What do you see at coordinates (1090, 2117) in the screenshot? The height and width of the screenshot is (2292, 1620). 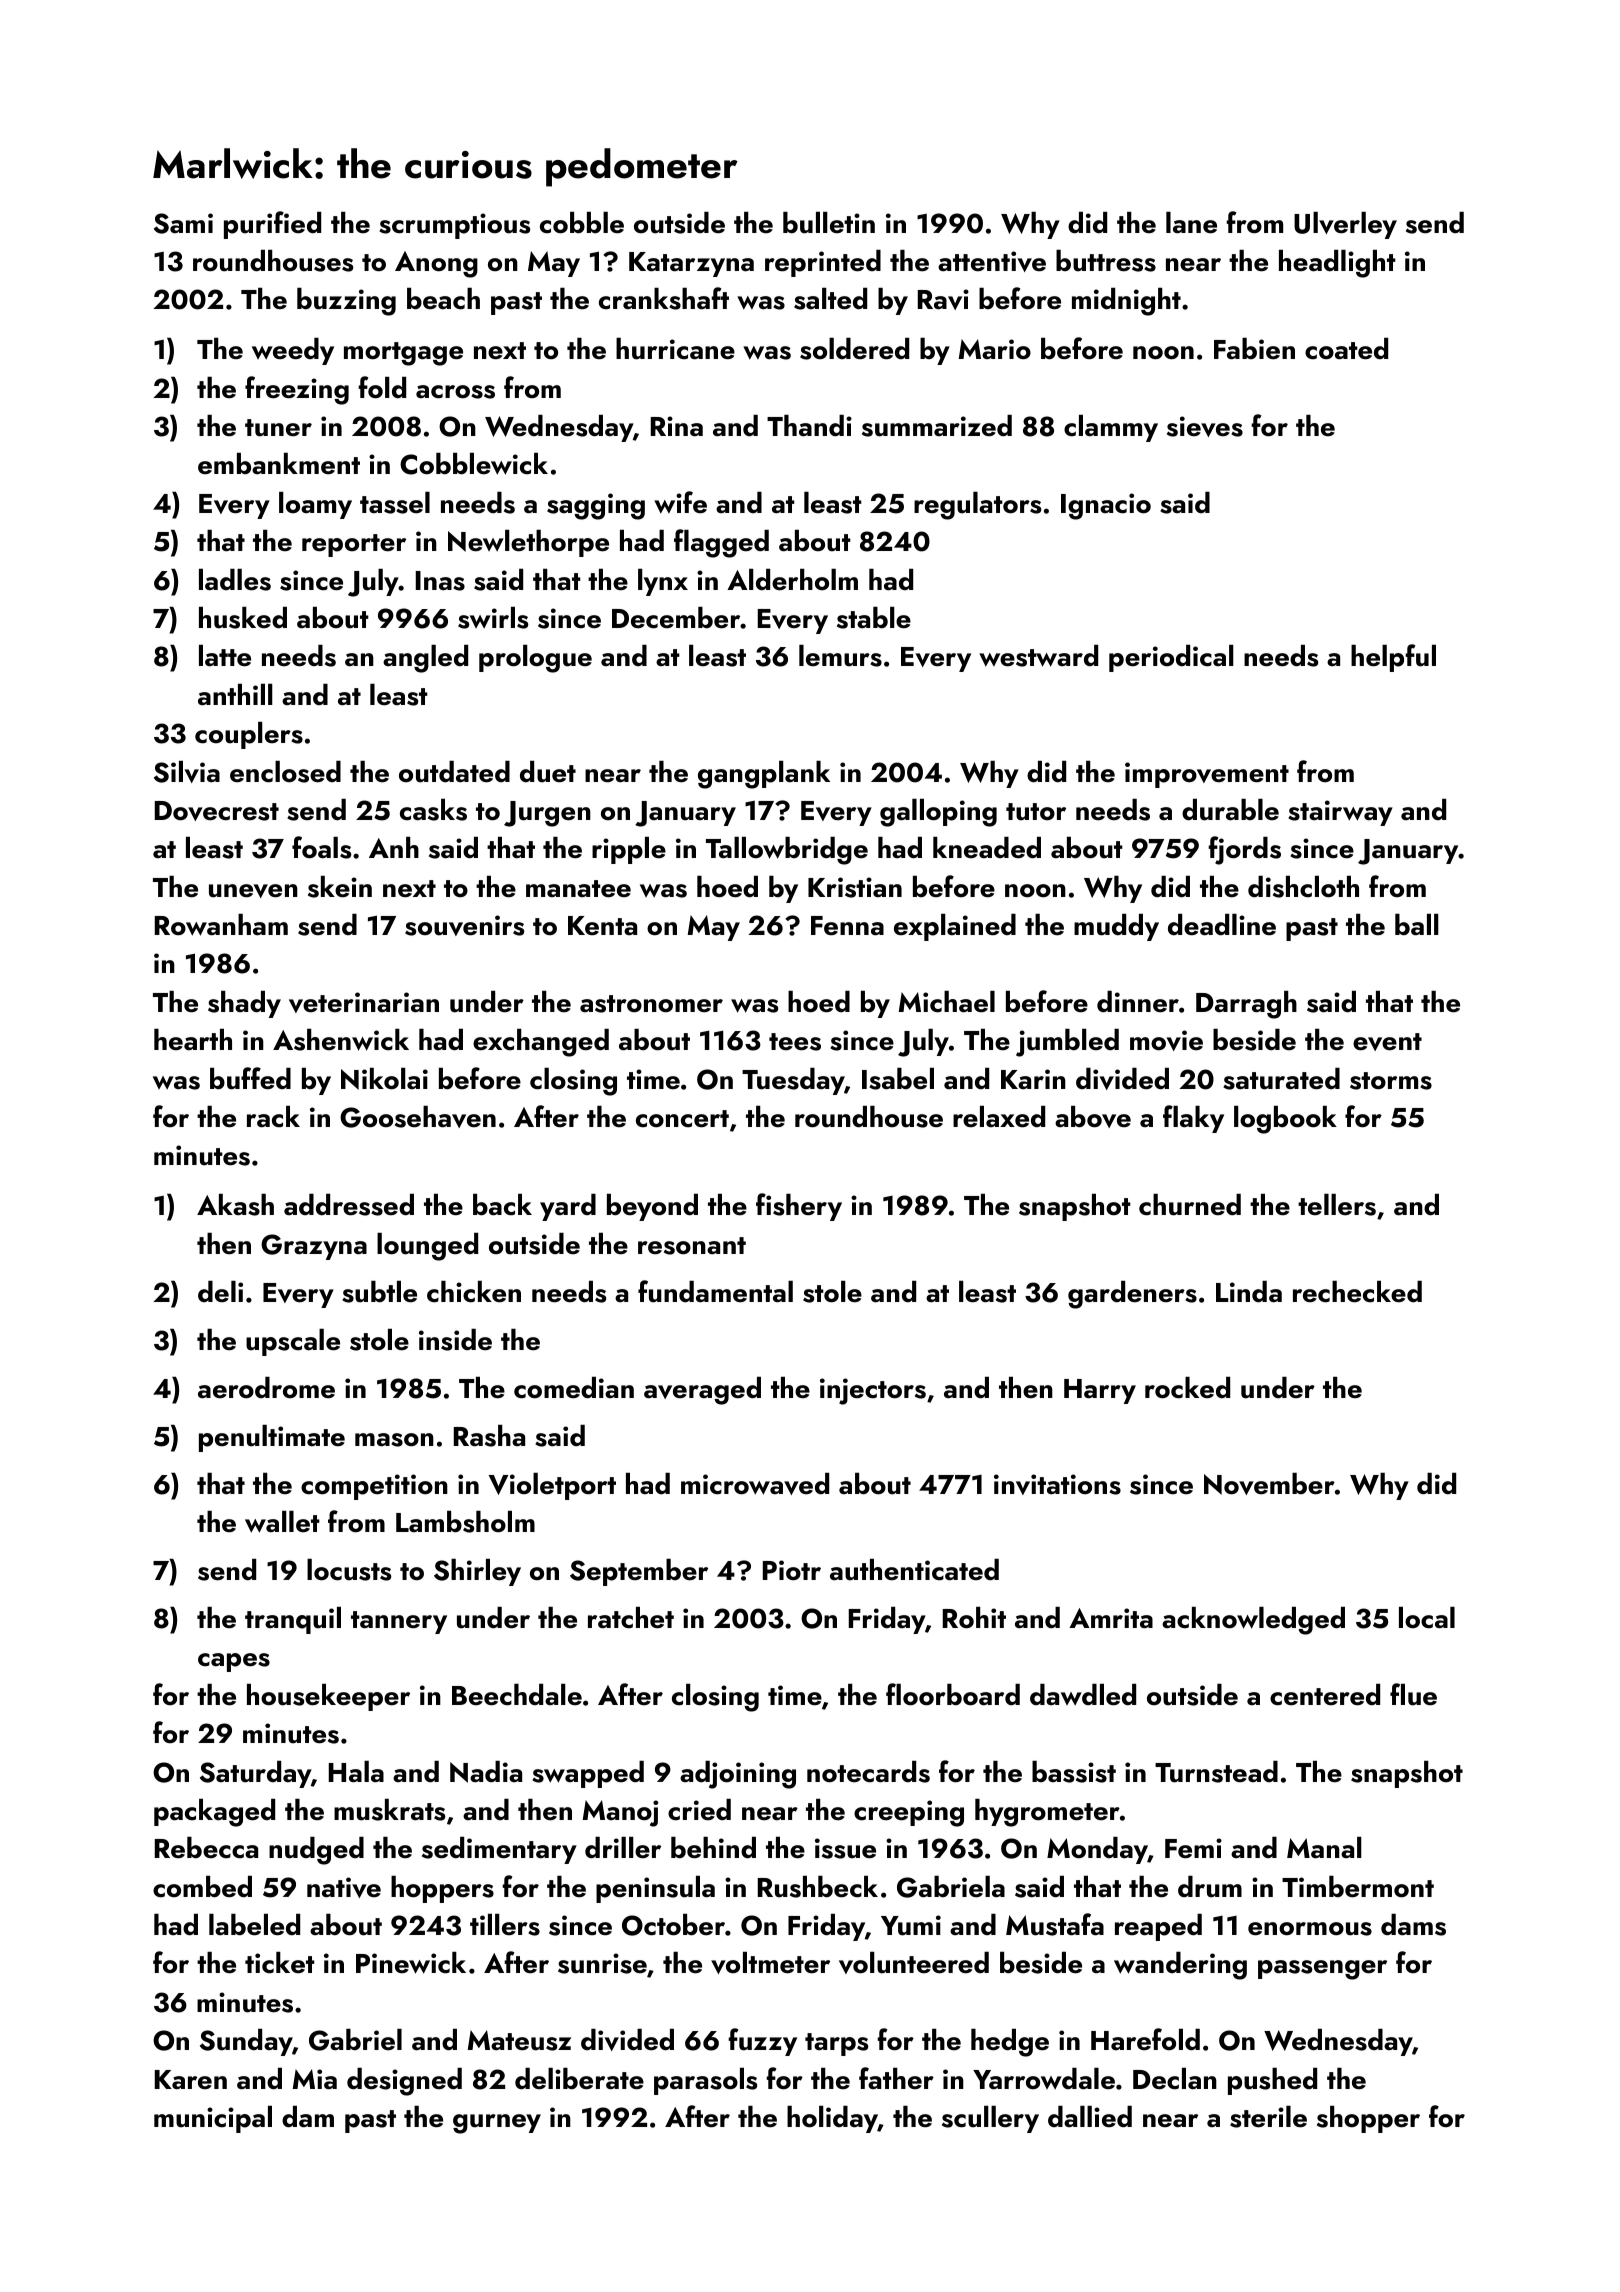 I see `dallied` at bounding box center [1090, 2117].
